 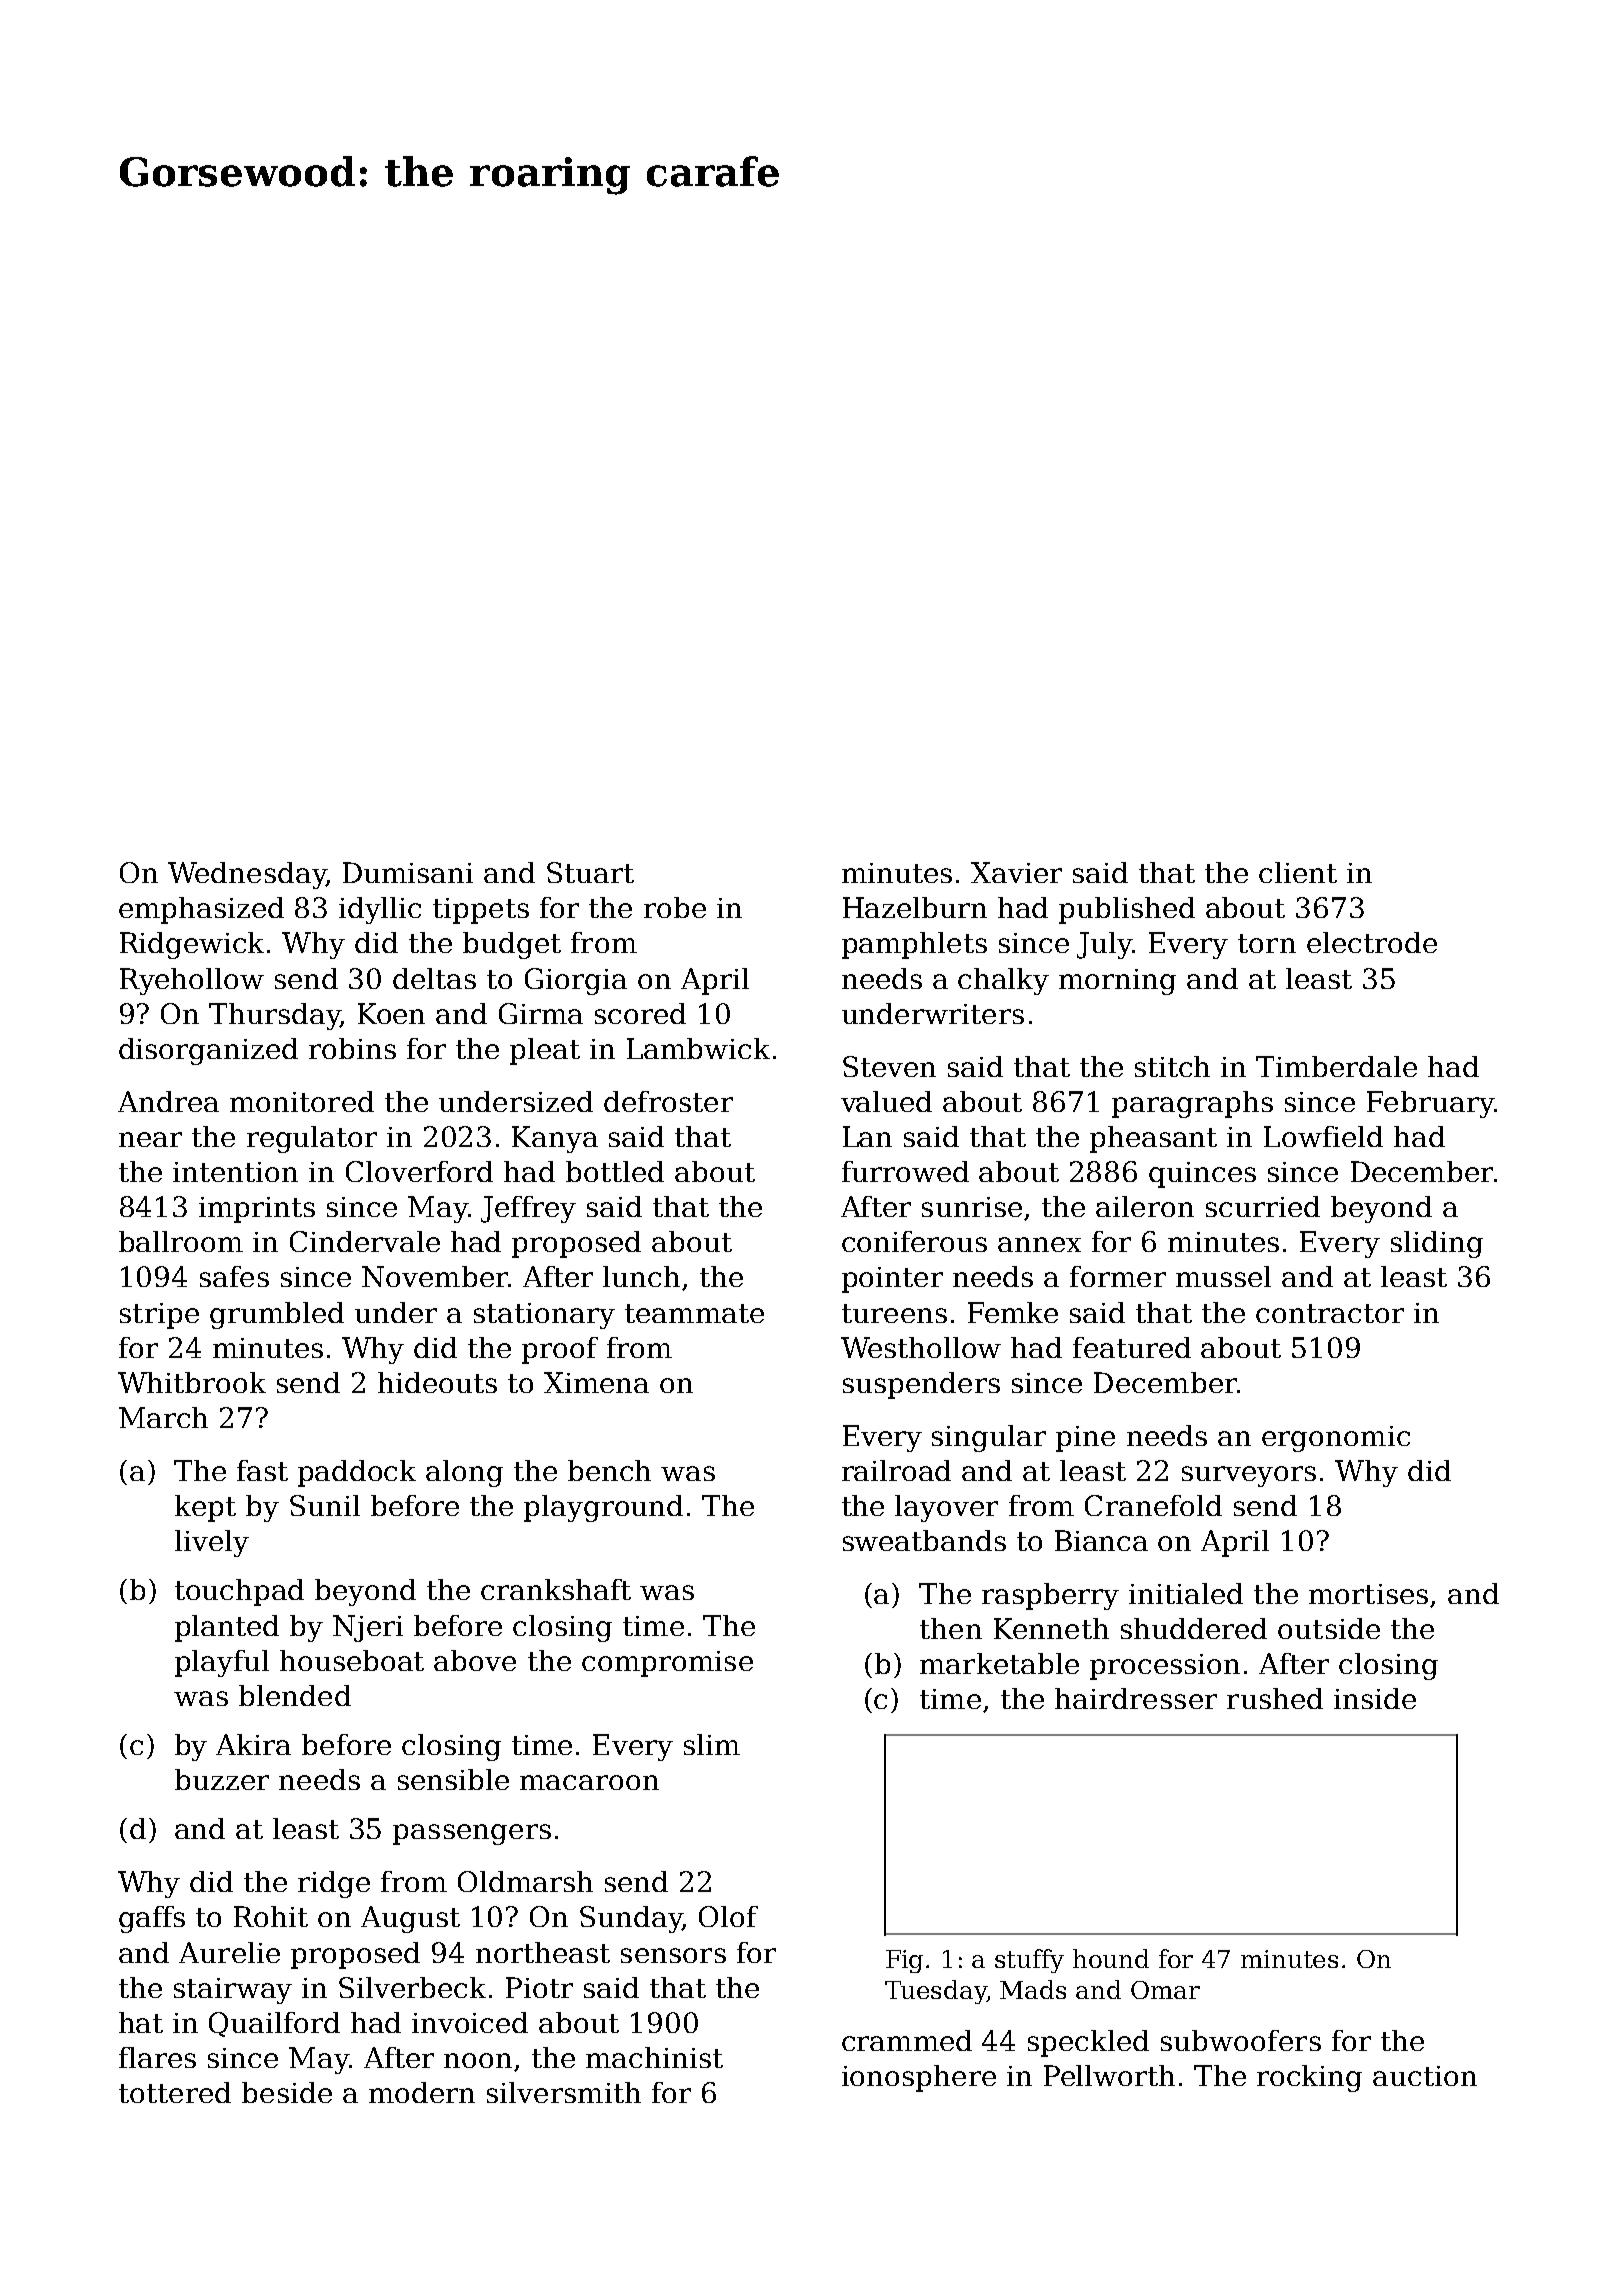 What do you see at coordinates (412, 1987) in the screenshot?
I see `Silverbeck` at bounding box center [412, 1987].
